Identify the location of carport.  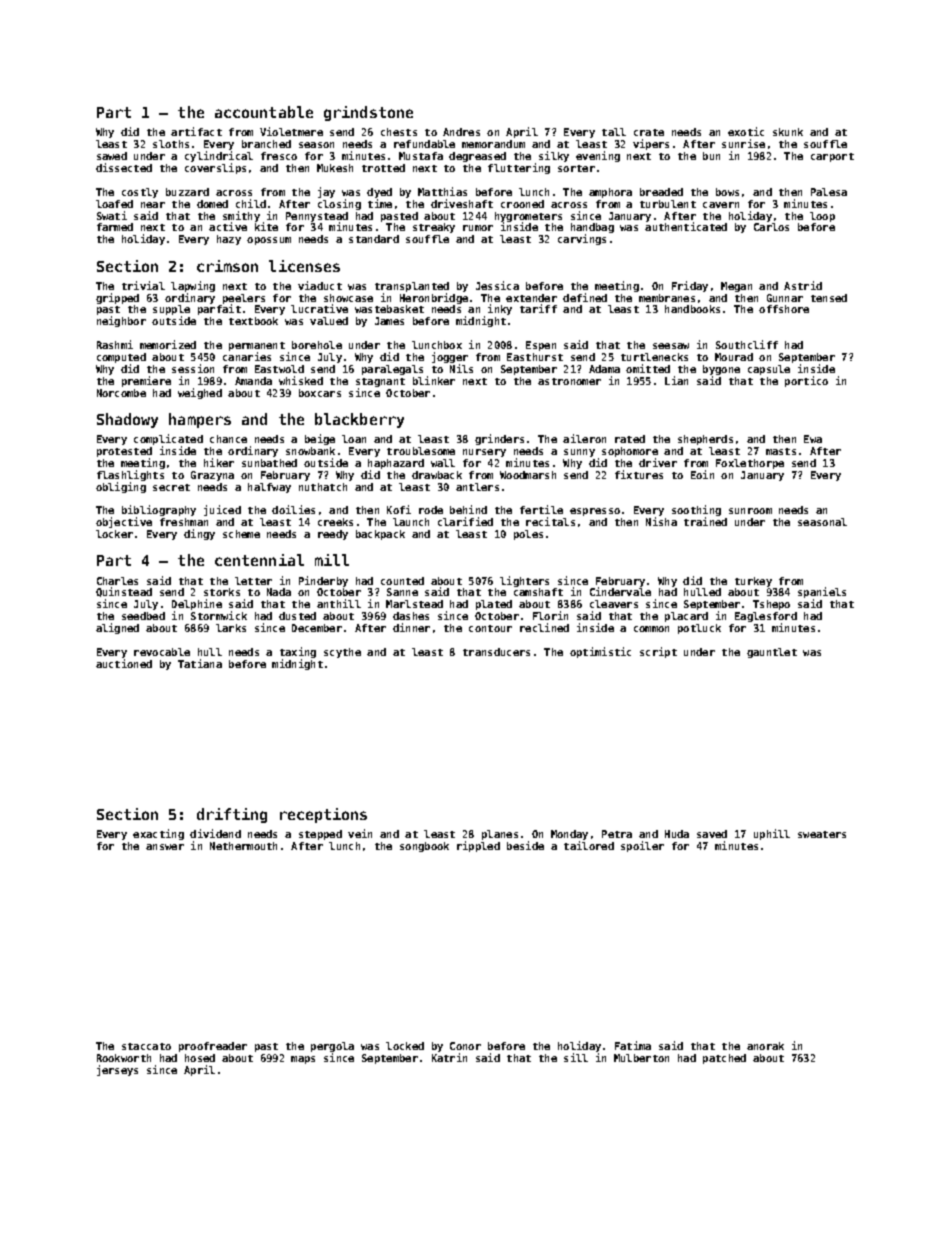
(832, 157).
